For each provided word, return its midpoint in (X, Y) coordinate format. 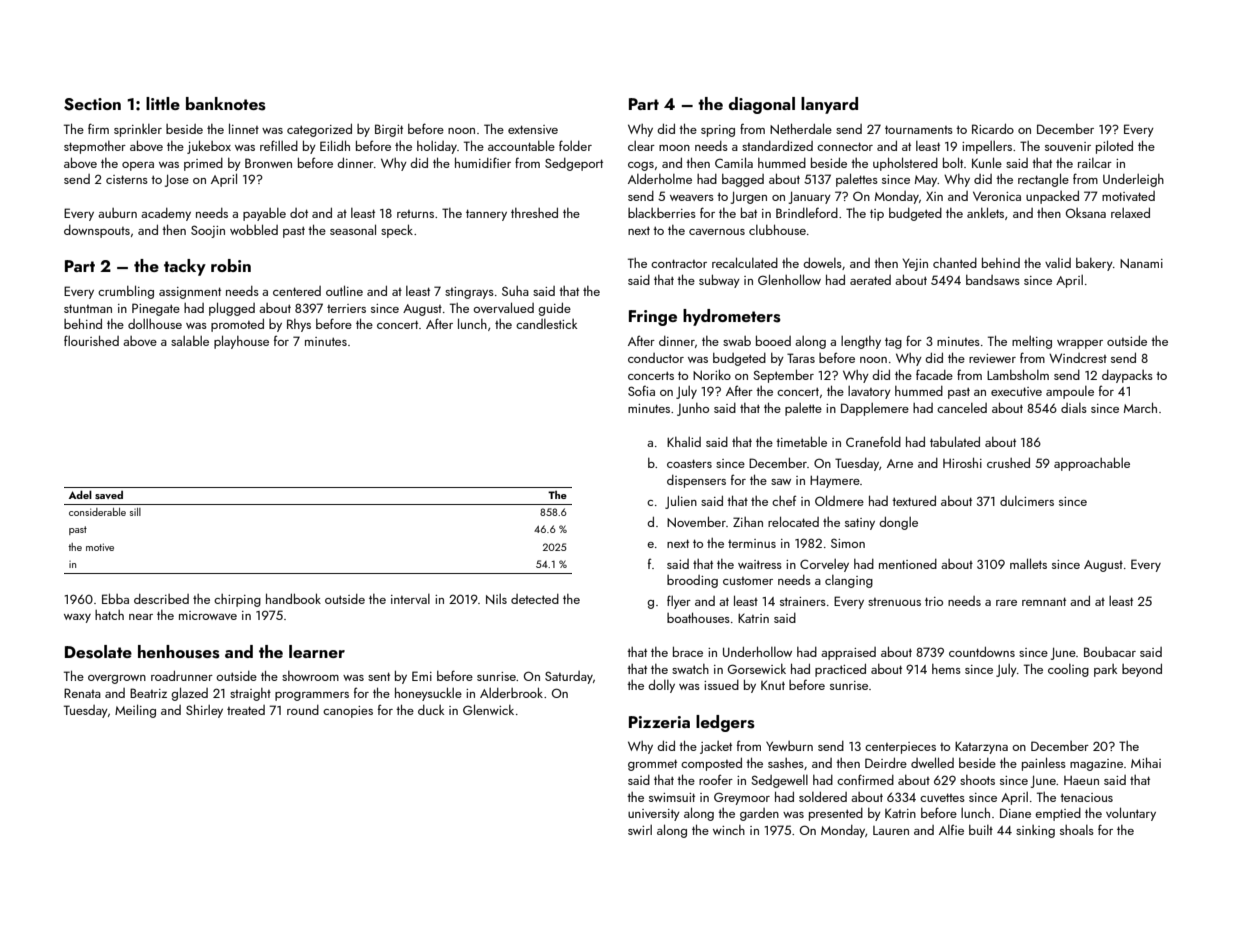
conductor (656, 358)
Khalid (684, 442)
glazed (189, 694)
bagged (743, 180)
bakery (1094, 264)
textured (914, 500)
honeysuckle (428, 694)
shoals (1077, 830)
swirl (640, 830)
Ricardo (993, 128)
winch (729, 830)
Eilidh (335, 145)
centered (297, 291)
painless (1044, 764)
